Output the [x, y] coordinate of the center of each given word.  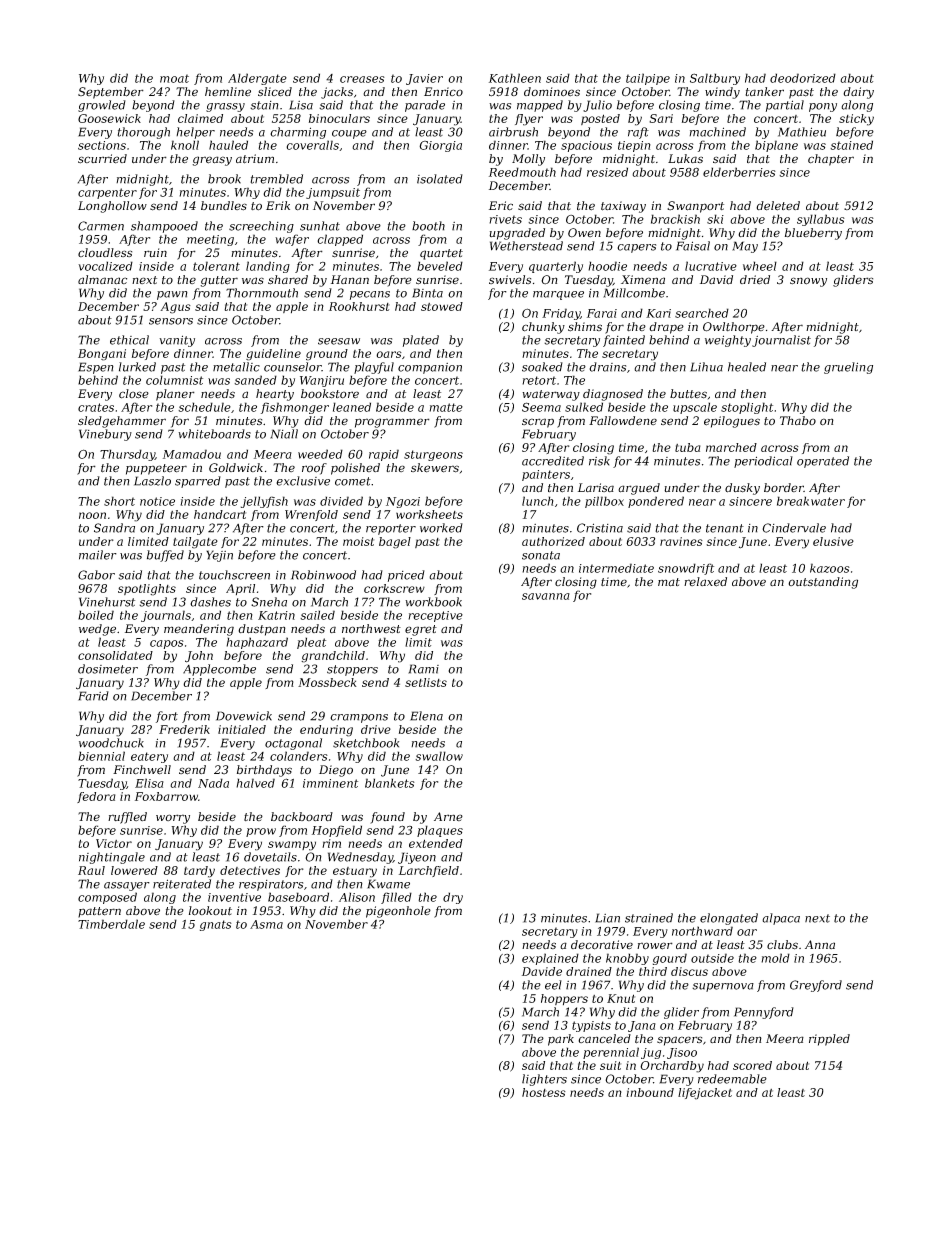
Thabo [798, 420]
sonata [541, 555]
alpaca [781, 919]
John [199, 657]
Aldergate [257, 79]
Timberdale [111, 924]
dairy [858, 93]
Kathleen [515, 78]
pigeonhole [398, 912]
